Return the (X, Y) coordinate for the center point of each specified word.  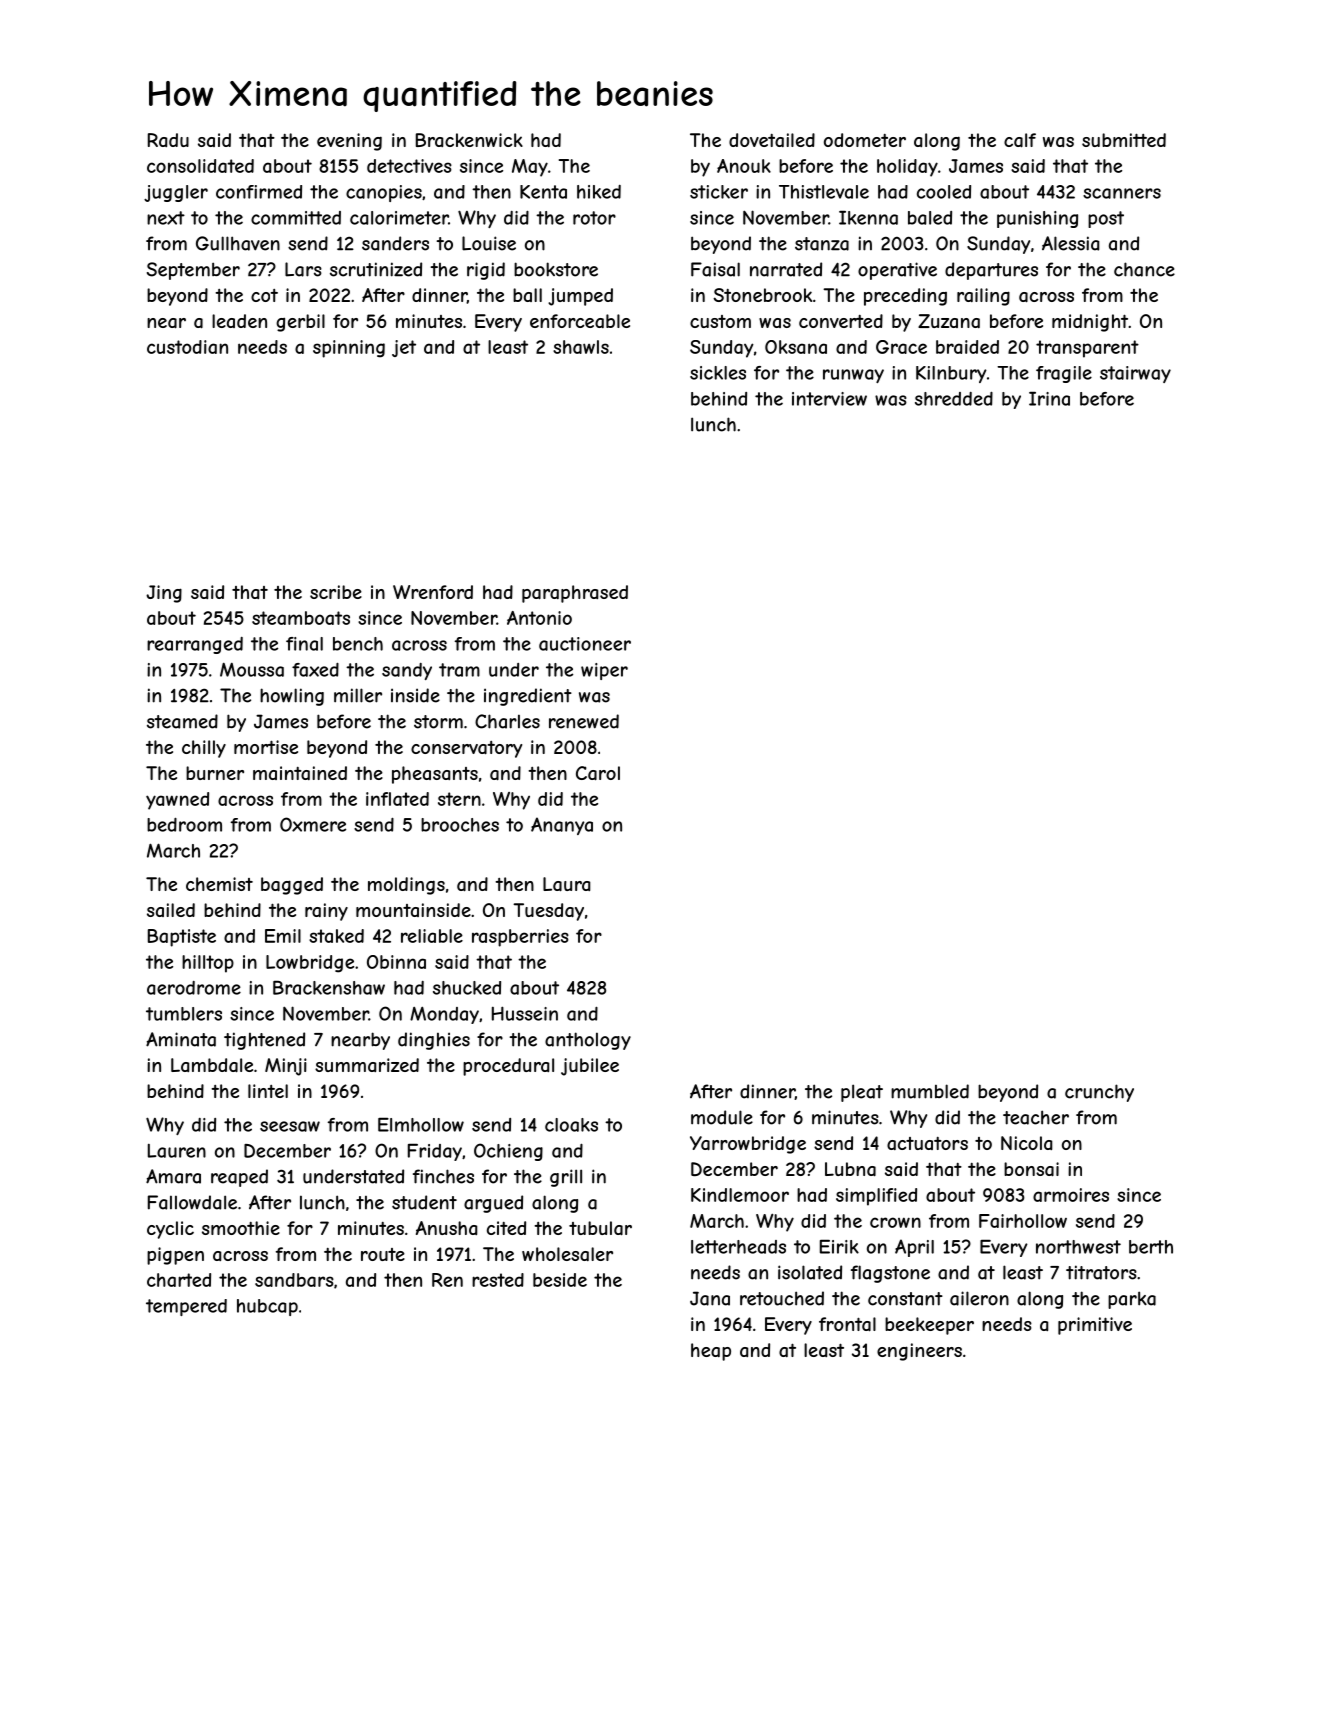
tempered (186, 1307)
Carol (598, 773)
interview (829, 399)
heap (711, 1352)
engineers (919, 1352)
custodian (187, 347)
